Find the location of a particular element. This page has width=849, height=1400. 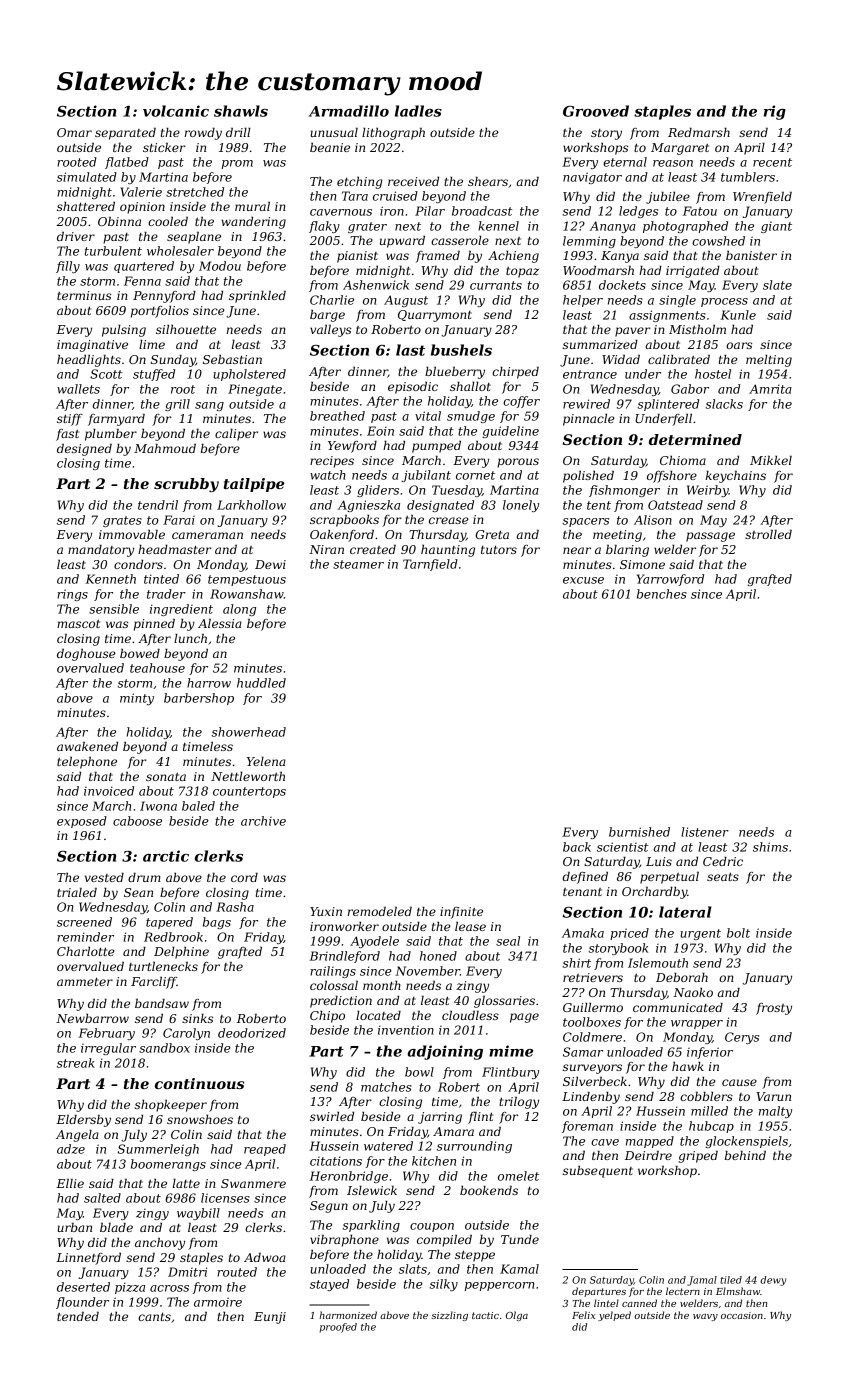

Eldersby is located at coordinates (83, 1120).
